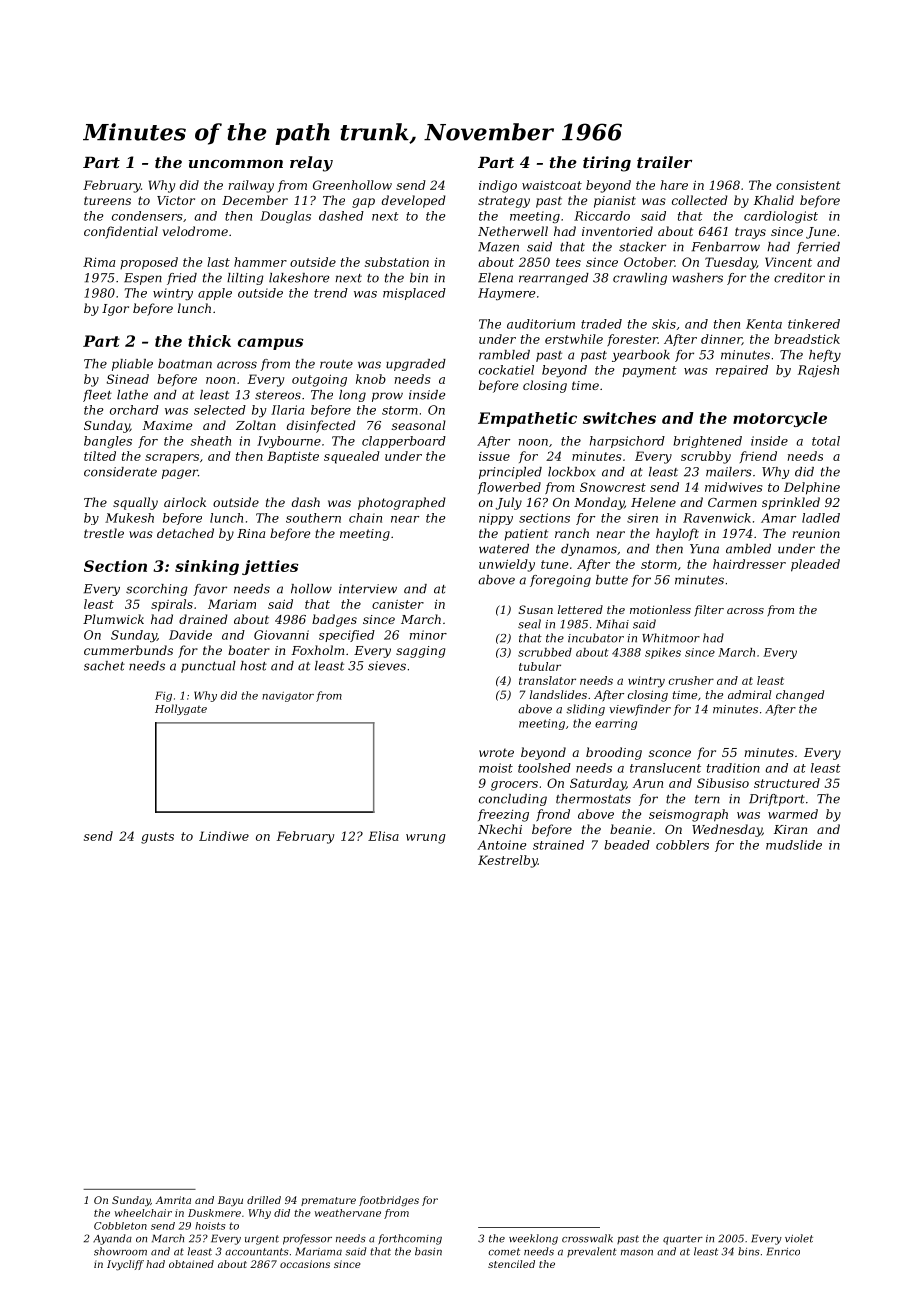 This screenshot has width=924, height=1308. I want to click on wrote, so click(496, 752).
